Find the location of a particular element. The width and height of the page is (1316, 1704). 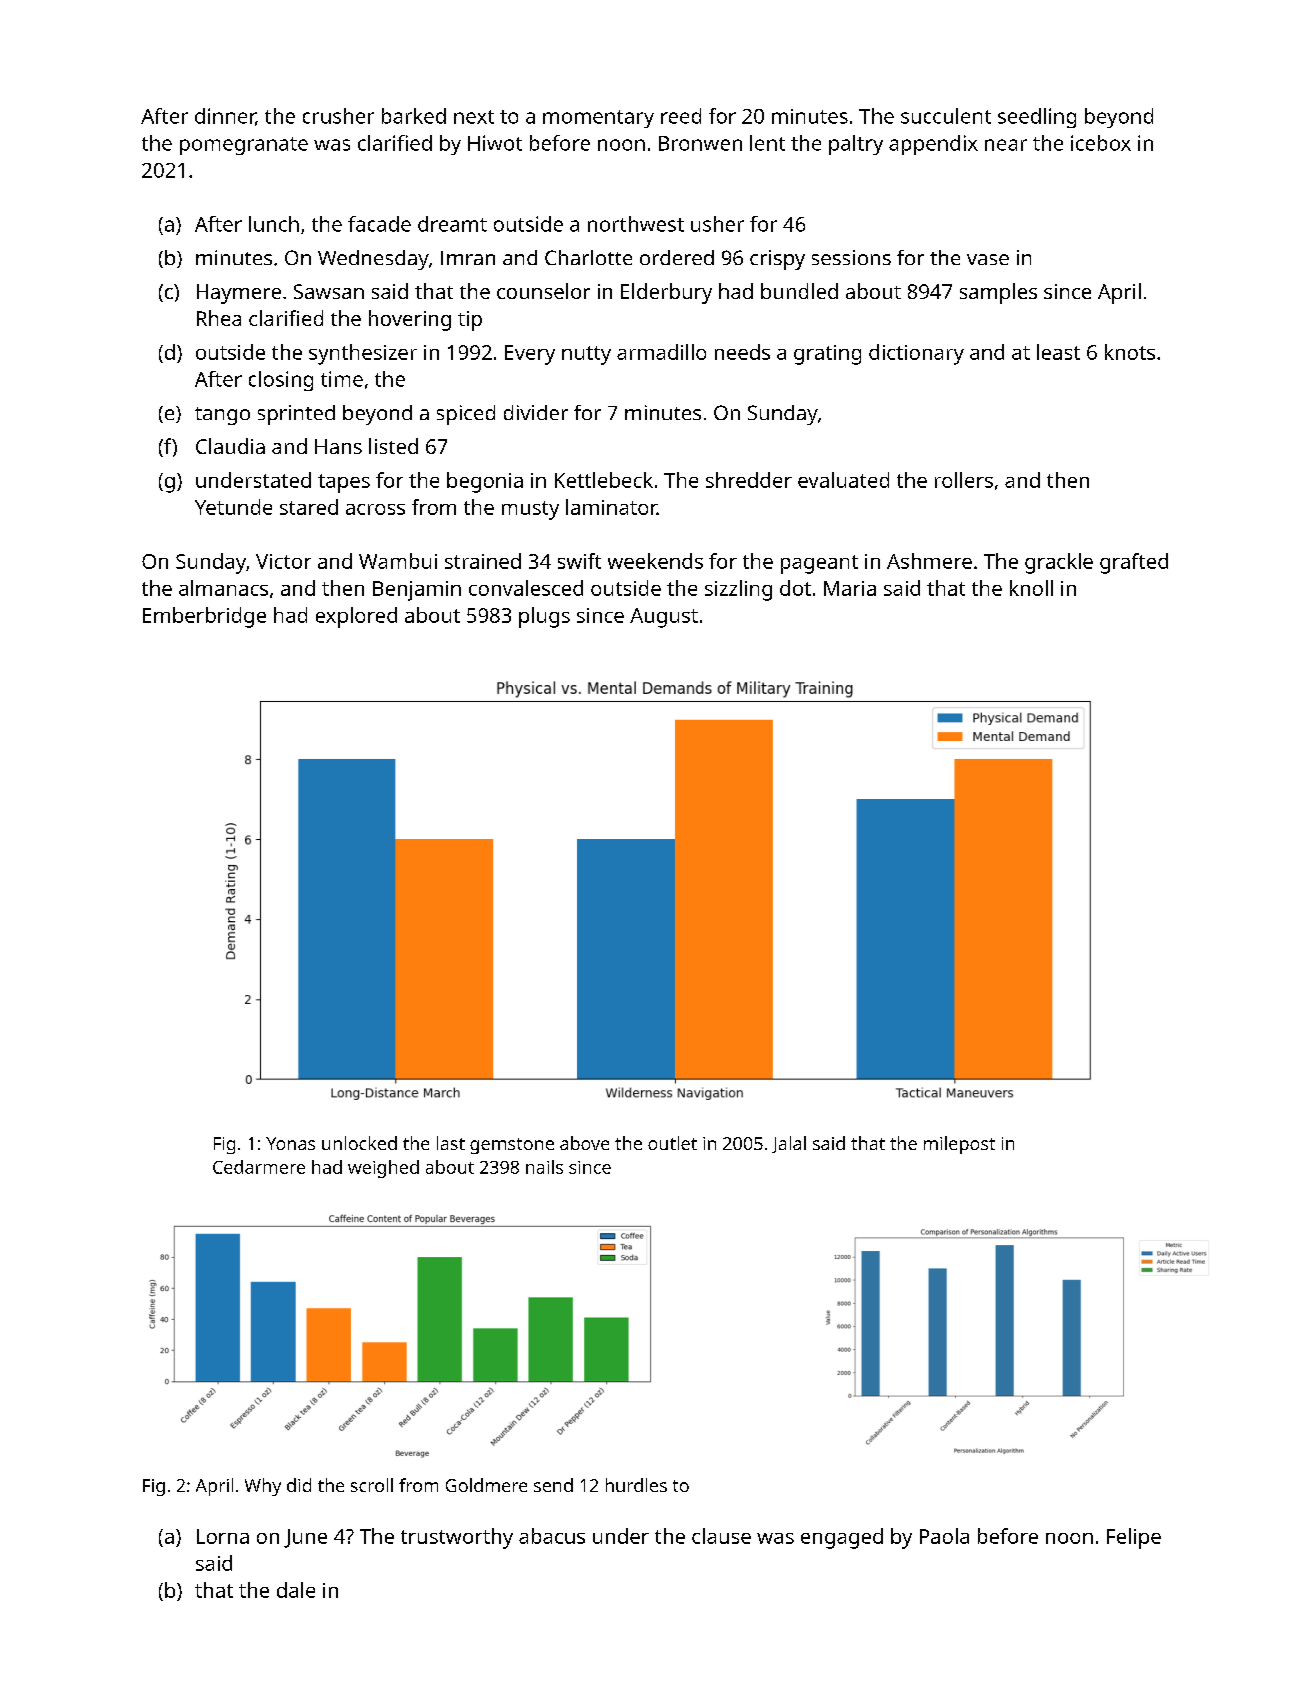

Yonas is located at coordinates (290, 1143).
